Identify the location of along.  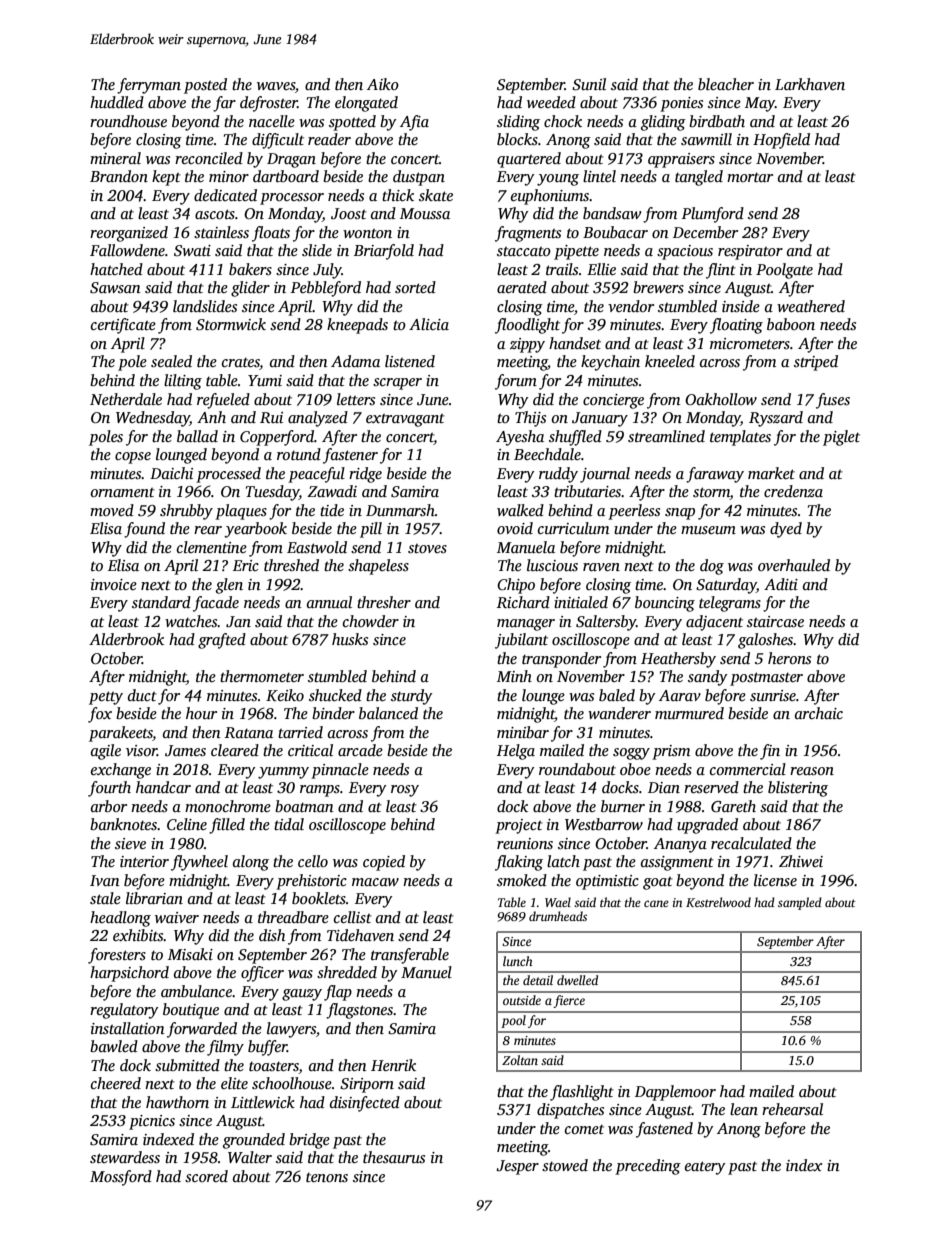
(251, 863).
